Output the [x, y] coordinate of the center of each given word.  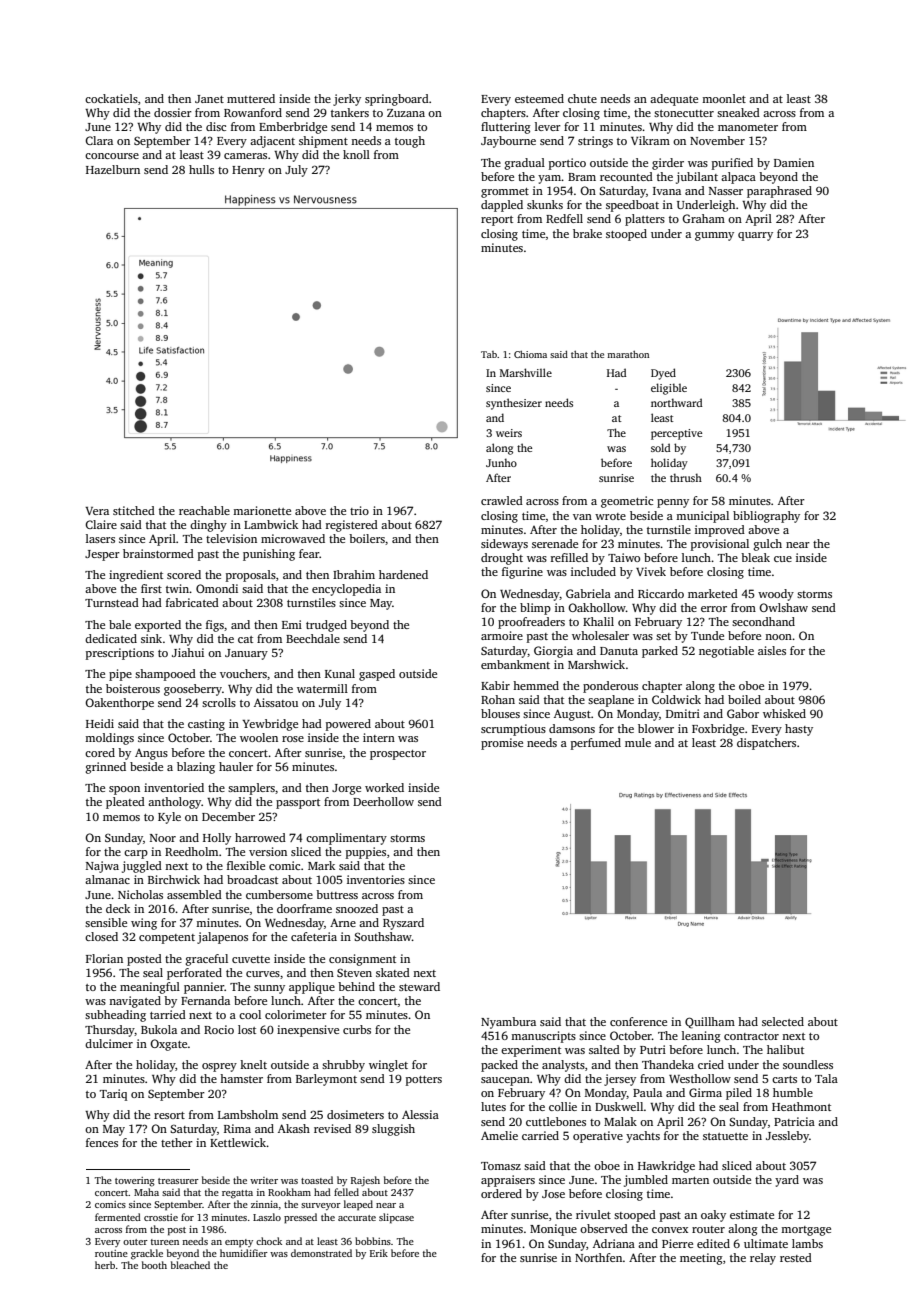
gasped [377, 675]
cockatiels [111, 98]
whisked [784, 713]
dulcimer [109, 1043]
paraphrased [779, 192]
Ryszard [403, 924]
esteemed [539, 98]
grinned [106, 768]
